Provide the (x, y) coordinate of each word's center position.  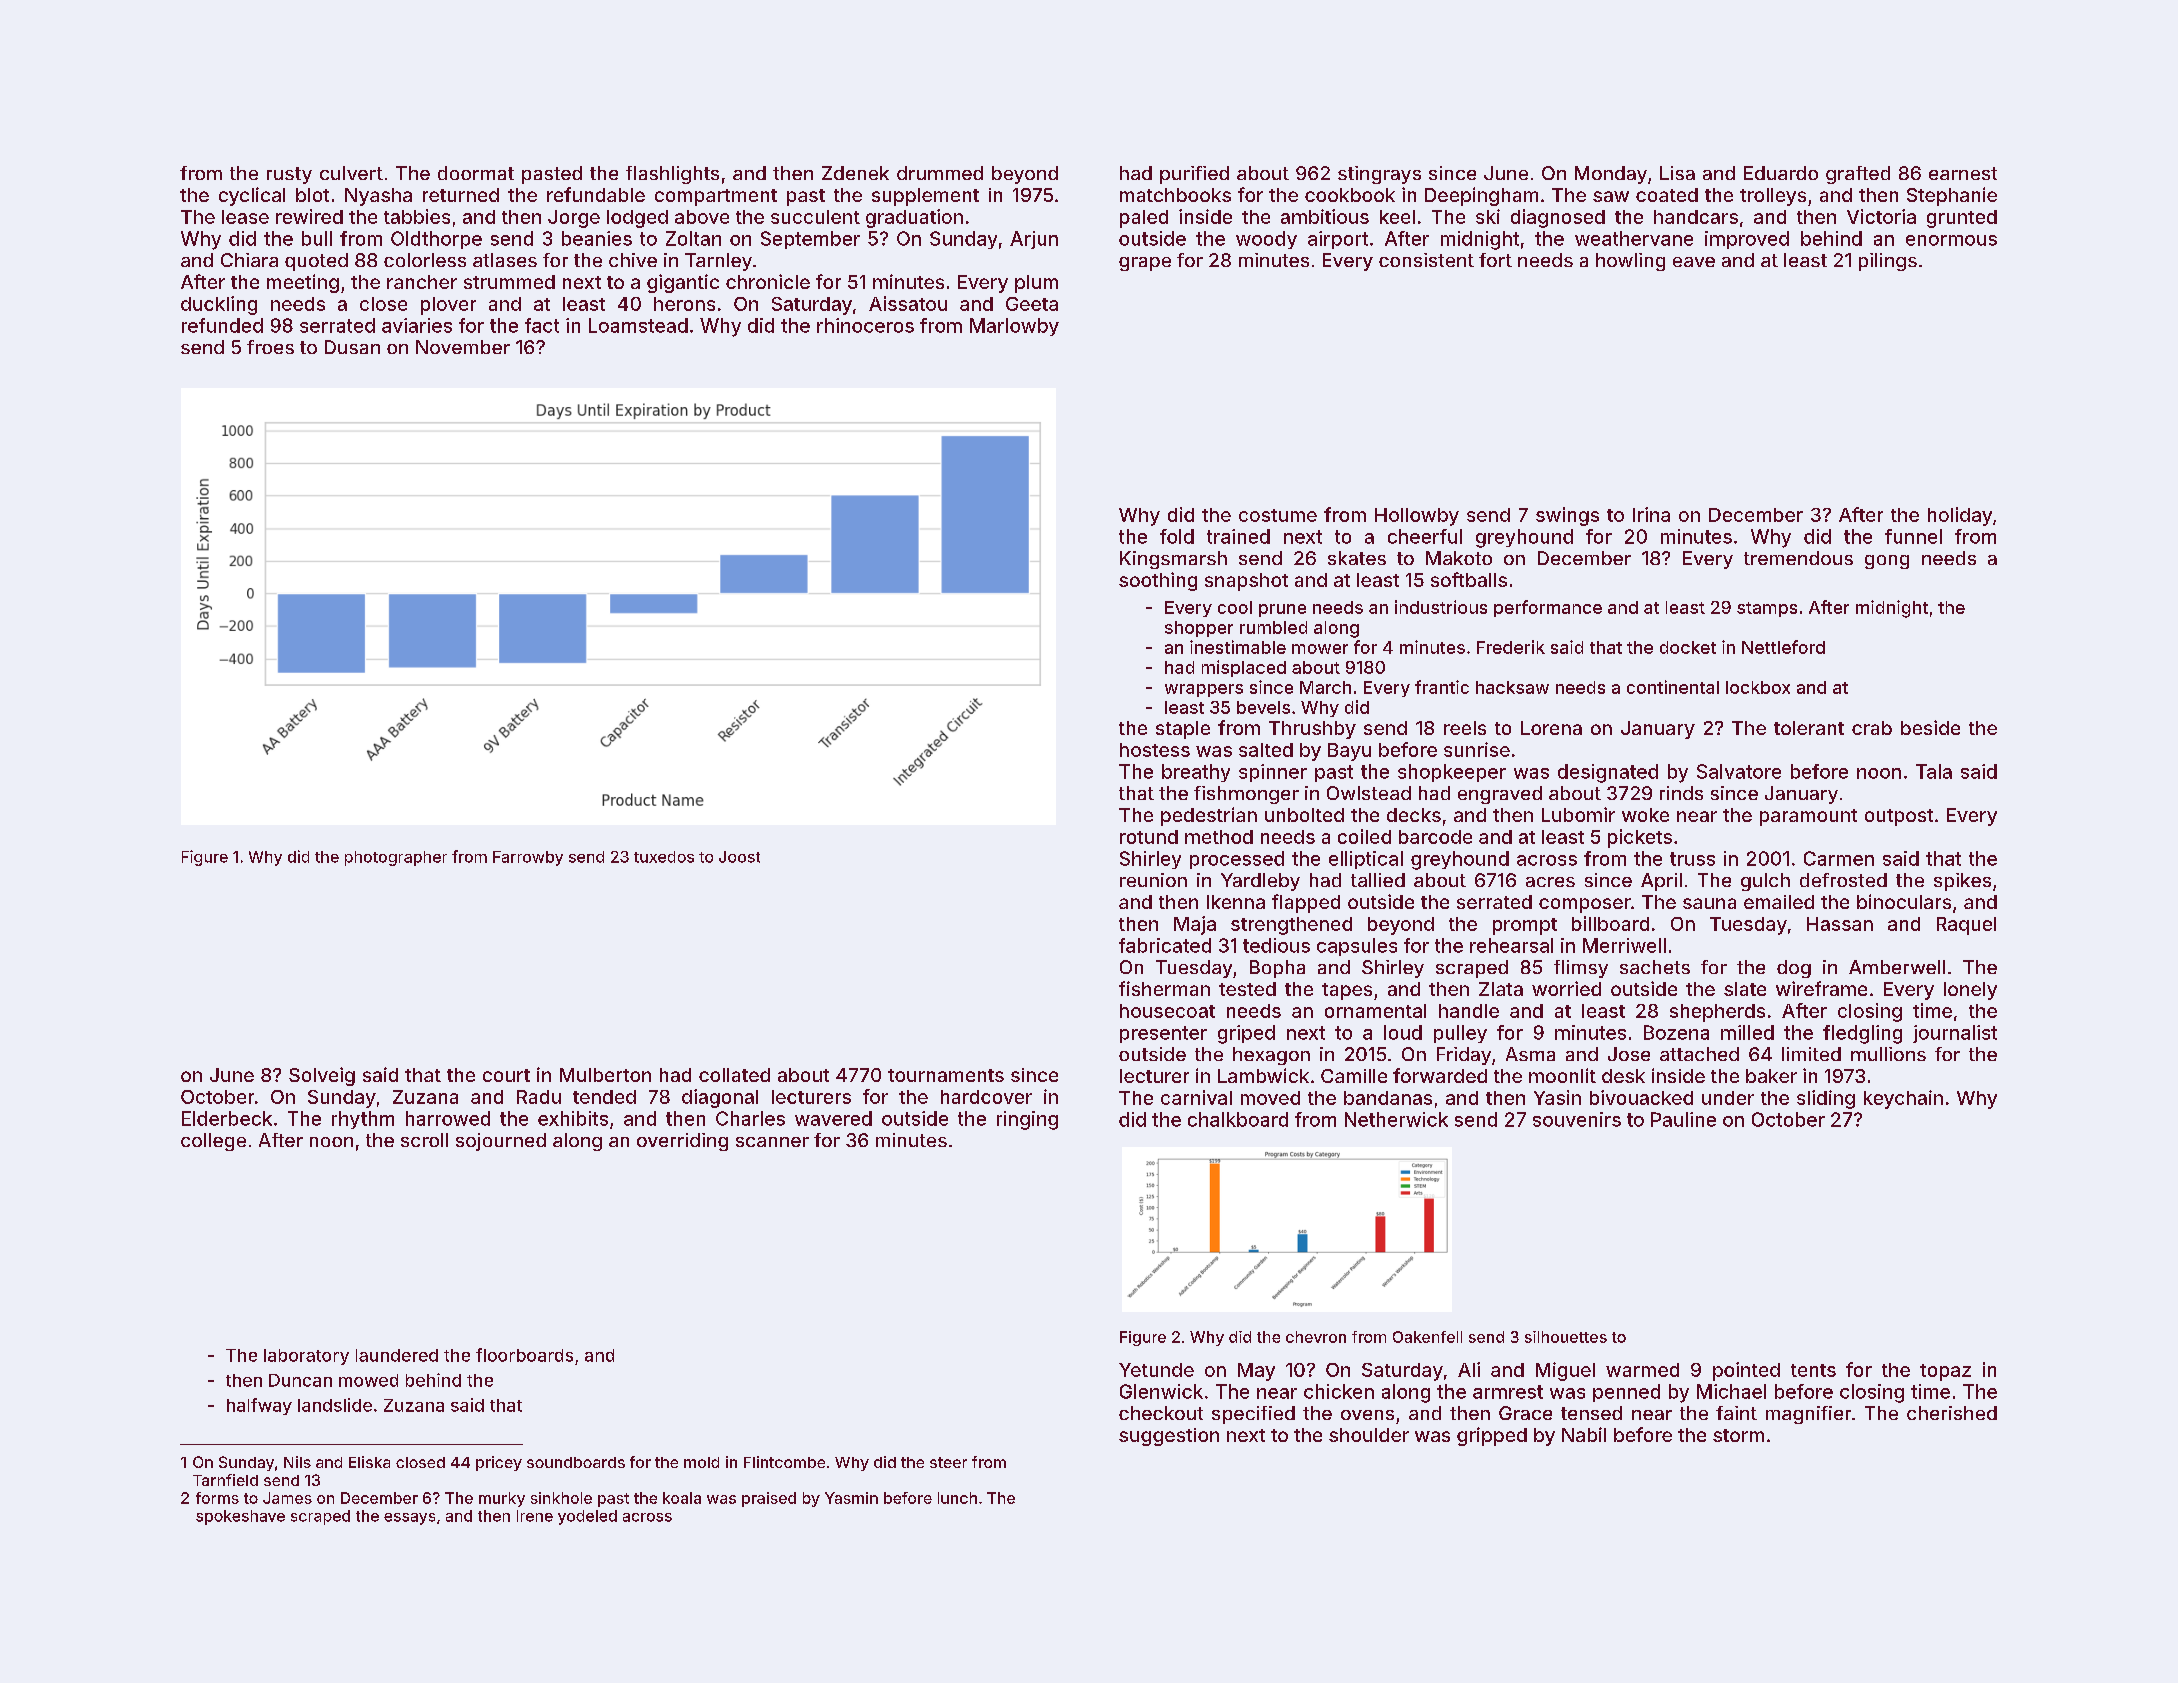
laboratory (306, 1357)
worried (1566, 988)
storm (1738, 1435)
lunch (957, 1498)
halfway (259, 1406)
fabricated (1165, 945)
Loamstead (638, 325)
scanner (772, 1142)
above (702, 217)
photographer (396, 858)
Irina (1651, 514)
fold (1177, 536)
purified (1194, 175)
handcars (1696, 217)
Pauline (1683, 1119)
